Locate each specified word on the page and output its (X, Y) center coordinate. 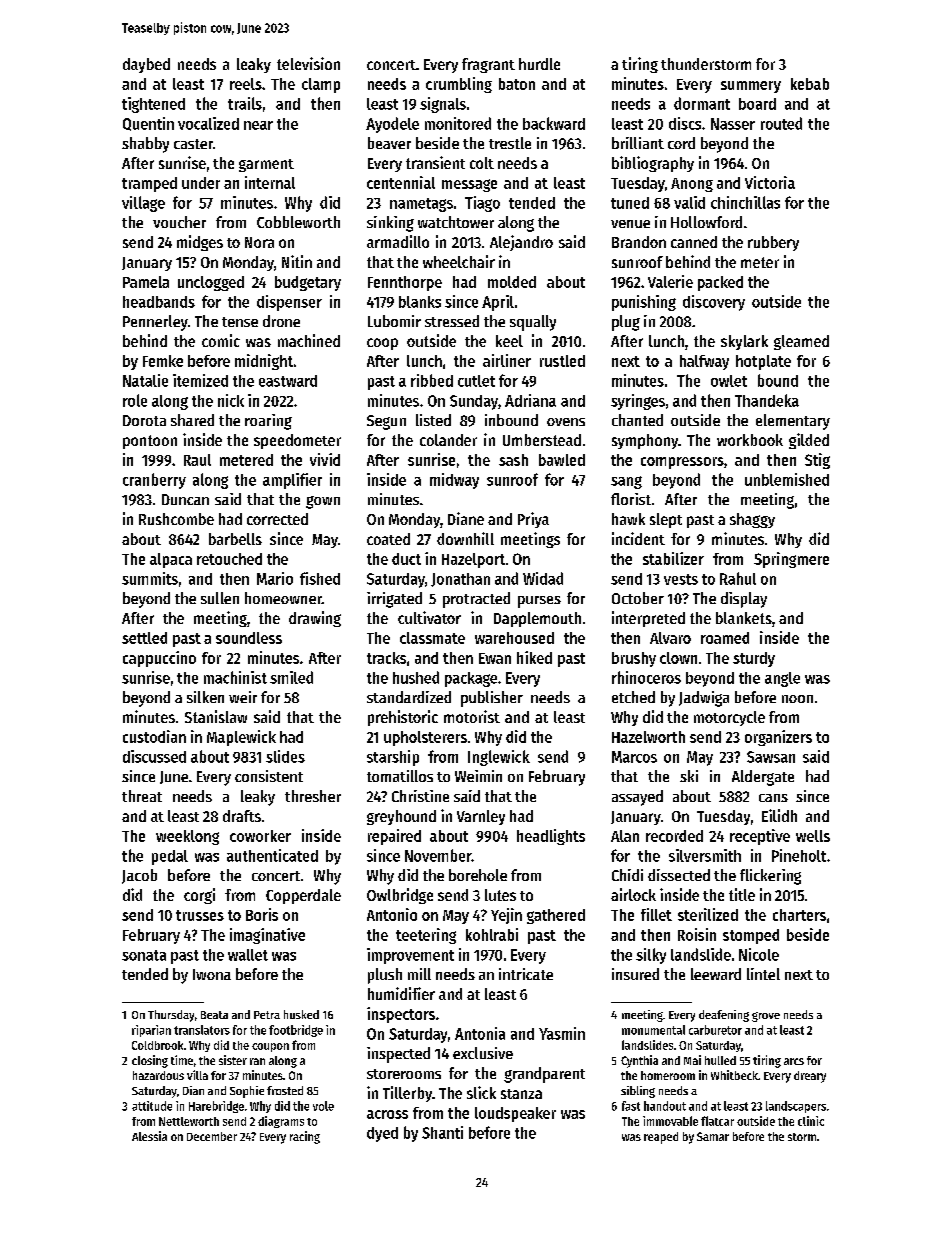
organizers (778, 738)
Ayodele (392, 125)
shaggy (752, 520)
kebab (810, 84)
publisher (492, 699)
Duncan (185, 499)
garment (266, 165)
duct (406, 559)
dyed (382, 1134)
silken (205, 697)
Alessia (149, 1136)
